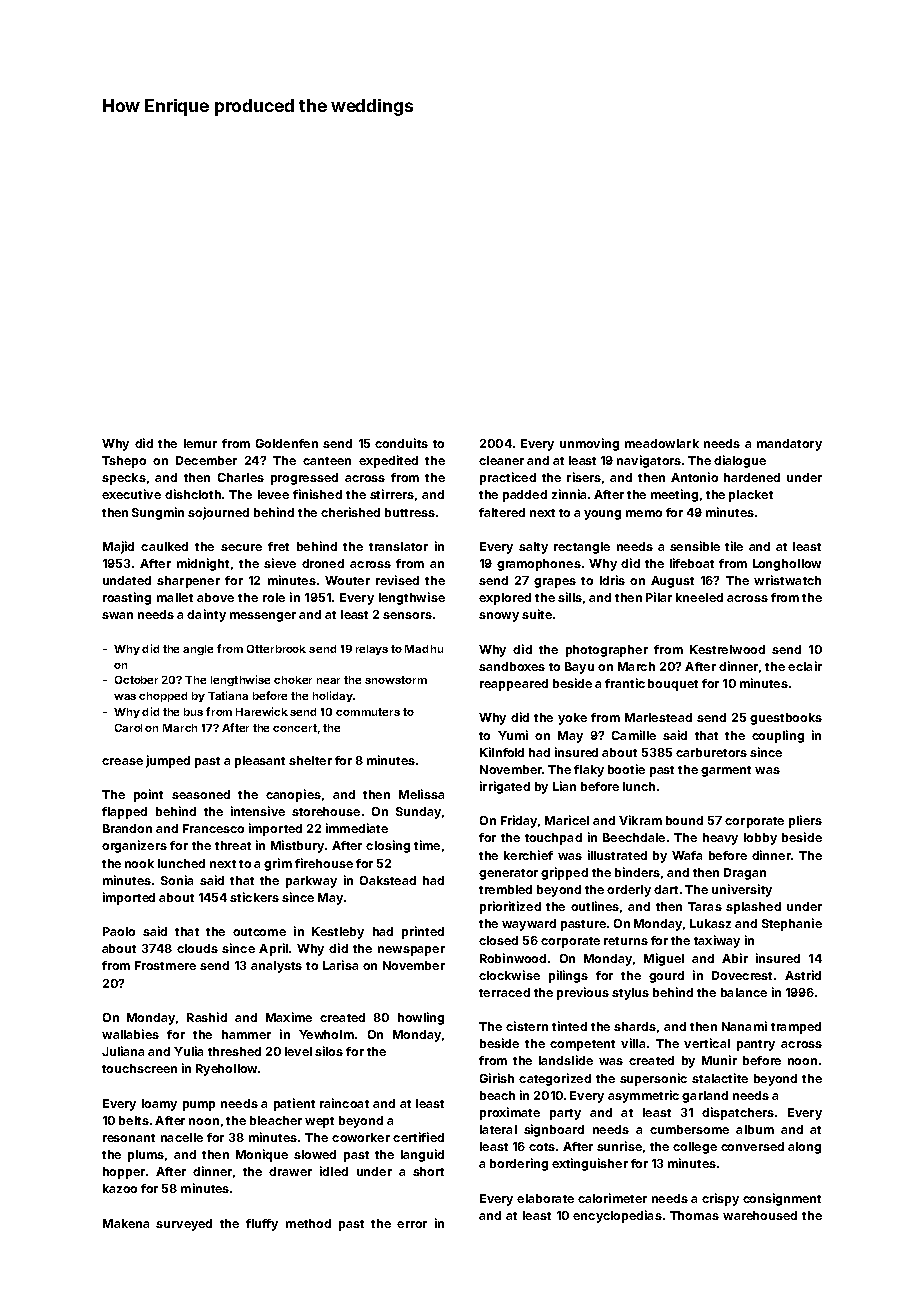 This screenshot has height=1308, width=924. What do you see at coordinates (130, 1034) in the screenshot?
I see `wallabies` at bounding box center [130, 1034].
